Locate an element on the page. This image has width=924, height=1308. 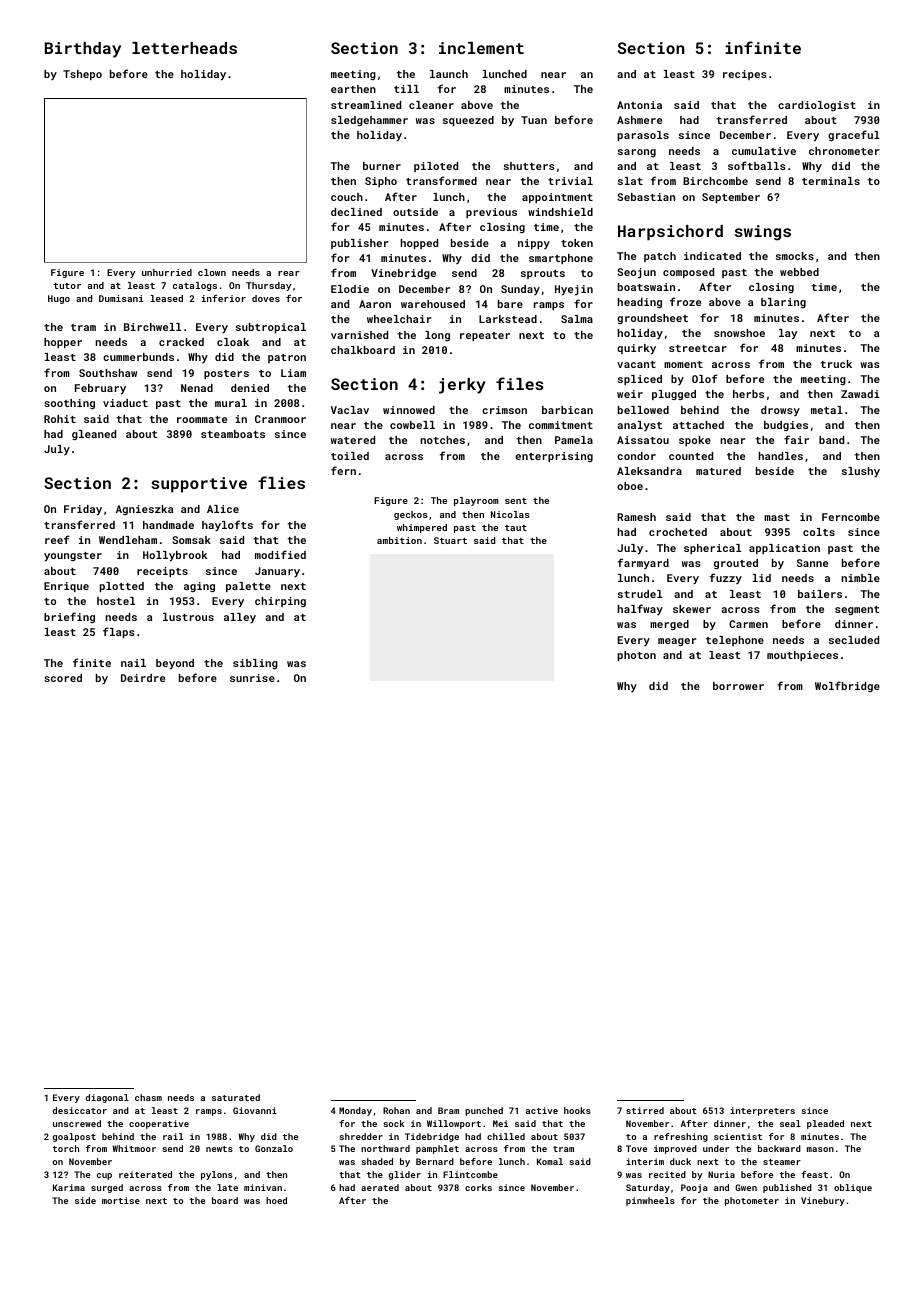
letterheads is located at coordinates (184, 48).
